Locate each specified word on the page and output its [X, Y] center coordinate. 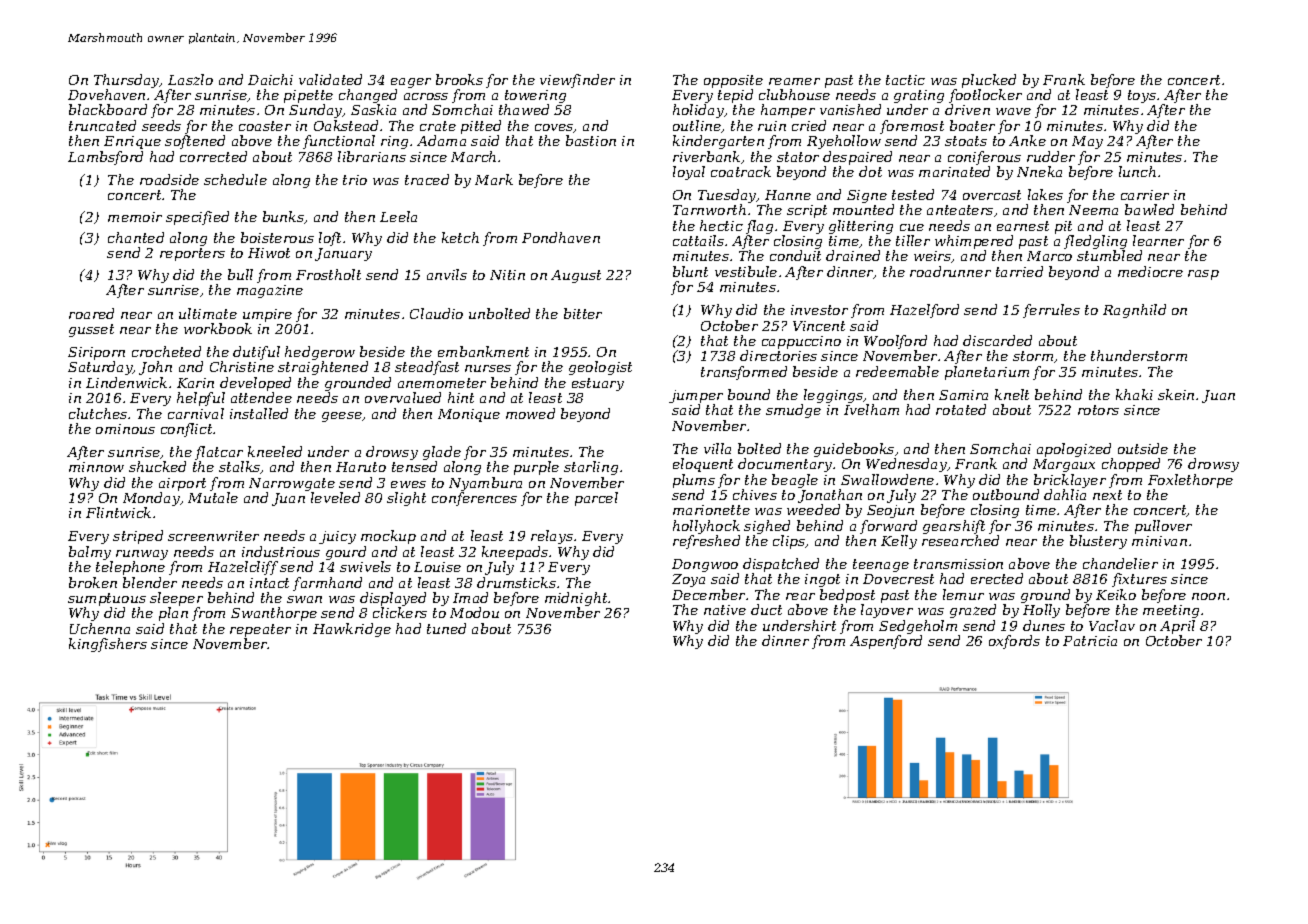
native [725, 610]
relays [552, 537]
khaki [1134, 394]
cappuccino [801, 342]
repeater [260, 630]
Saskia [373, 110]
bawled [1149, 209]
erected [997, 578]
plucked [989, 81]
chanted [136, 237]
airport [182, 484]
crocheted [166, 351]
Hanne [788, 195]
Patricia [1090, 641]
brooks [459, 79]
